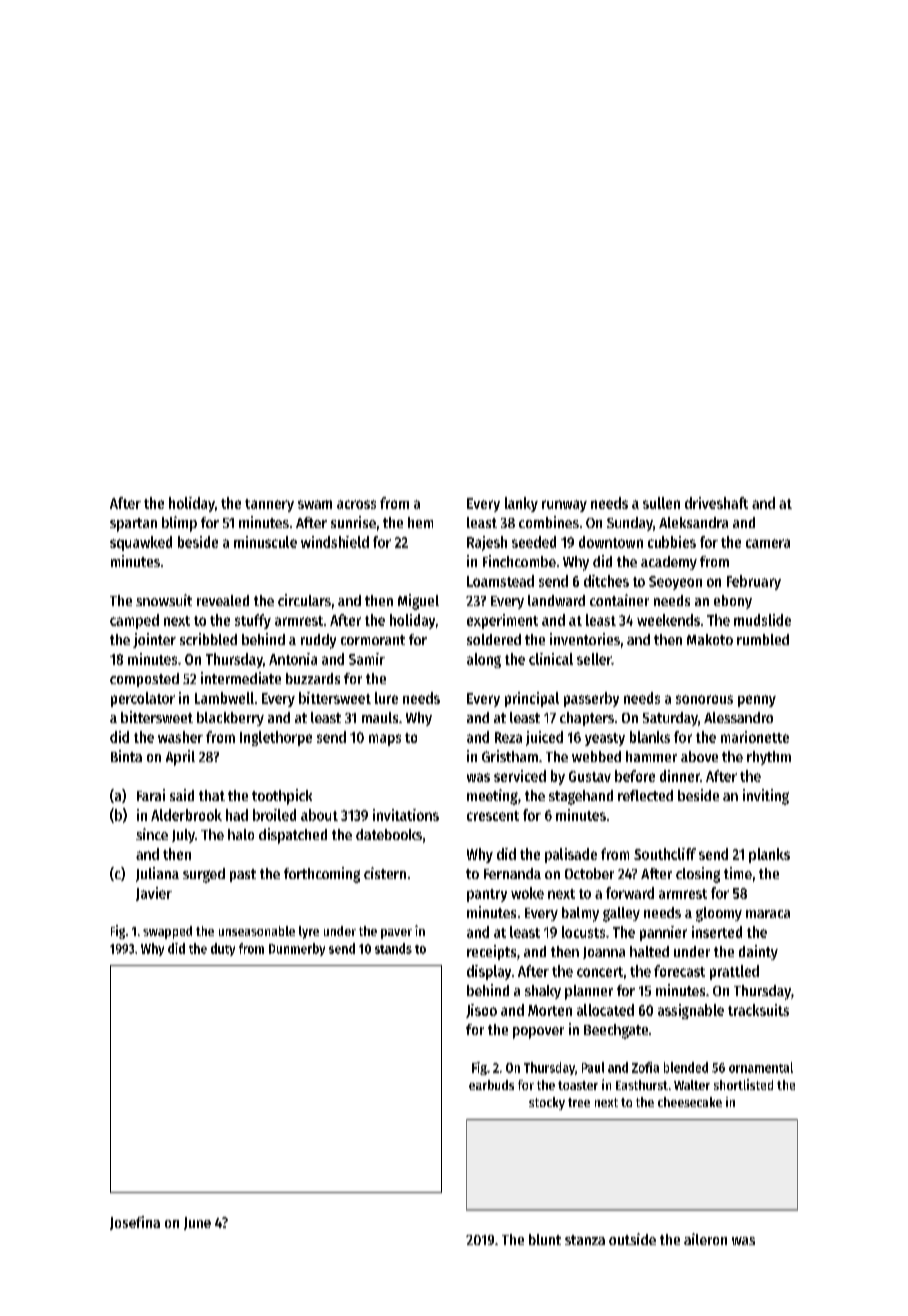 Image resolution: width=908 pixels, height=1316 pixels. I want to click on June, so click(197, 1223).
